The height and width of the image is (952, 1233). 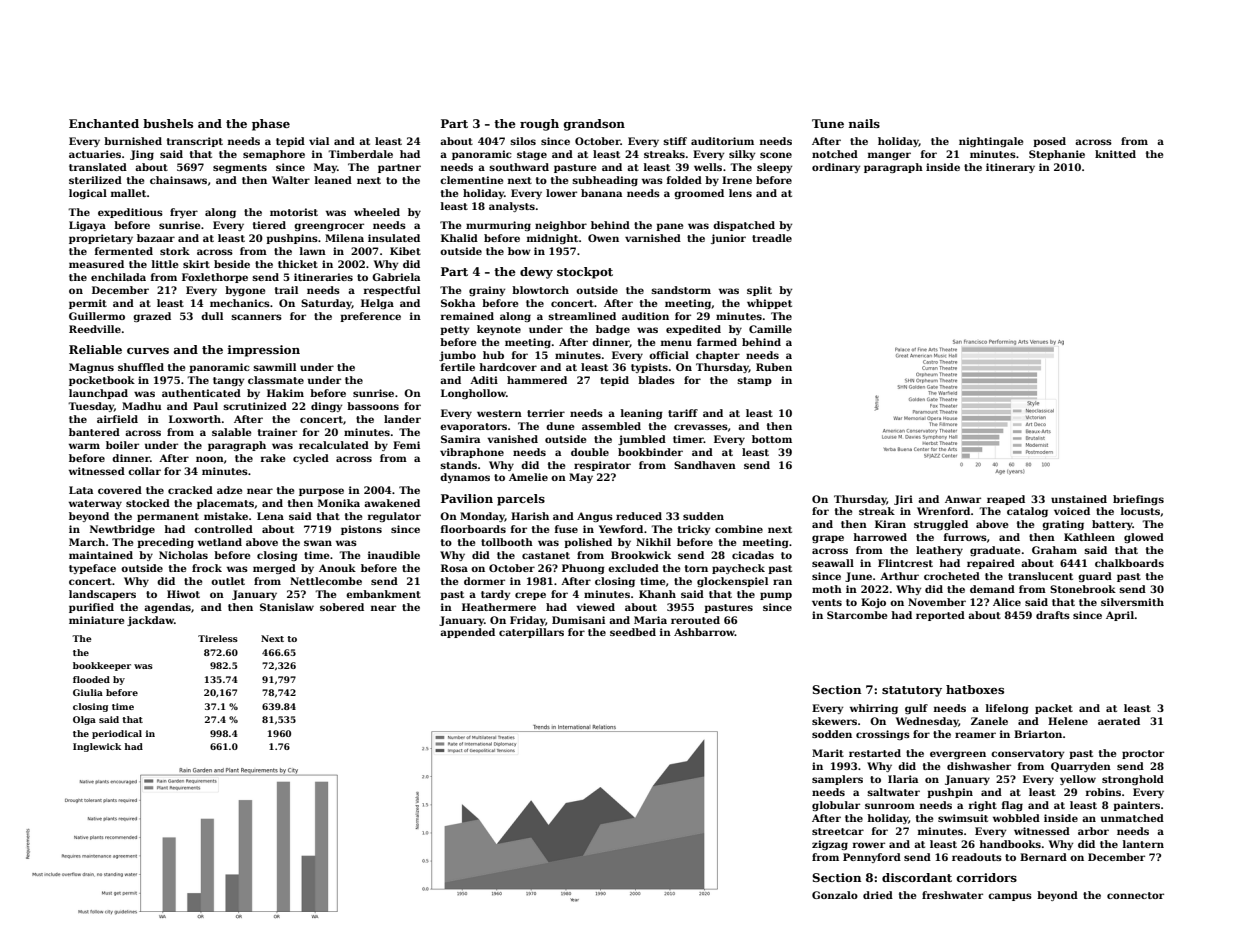 What do you see at coordinates (869, 845) in the image?
I see `rower` at bounding box center [869, 845].
